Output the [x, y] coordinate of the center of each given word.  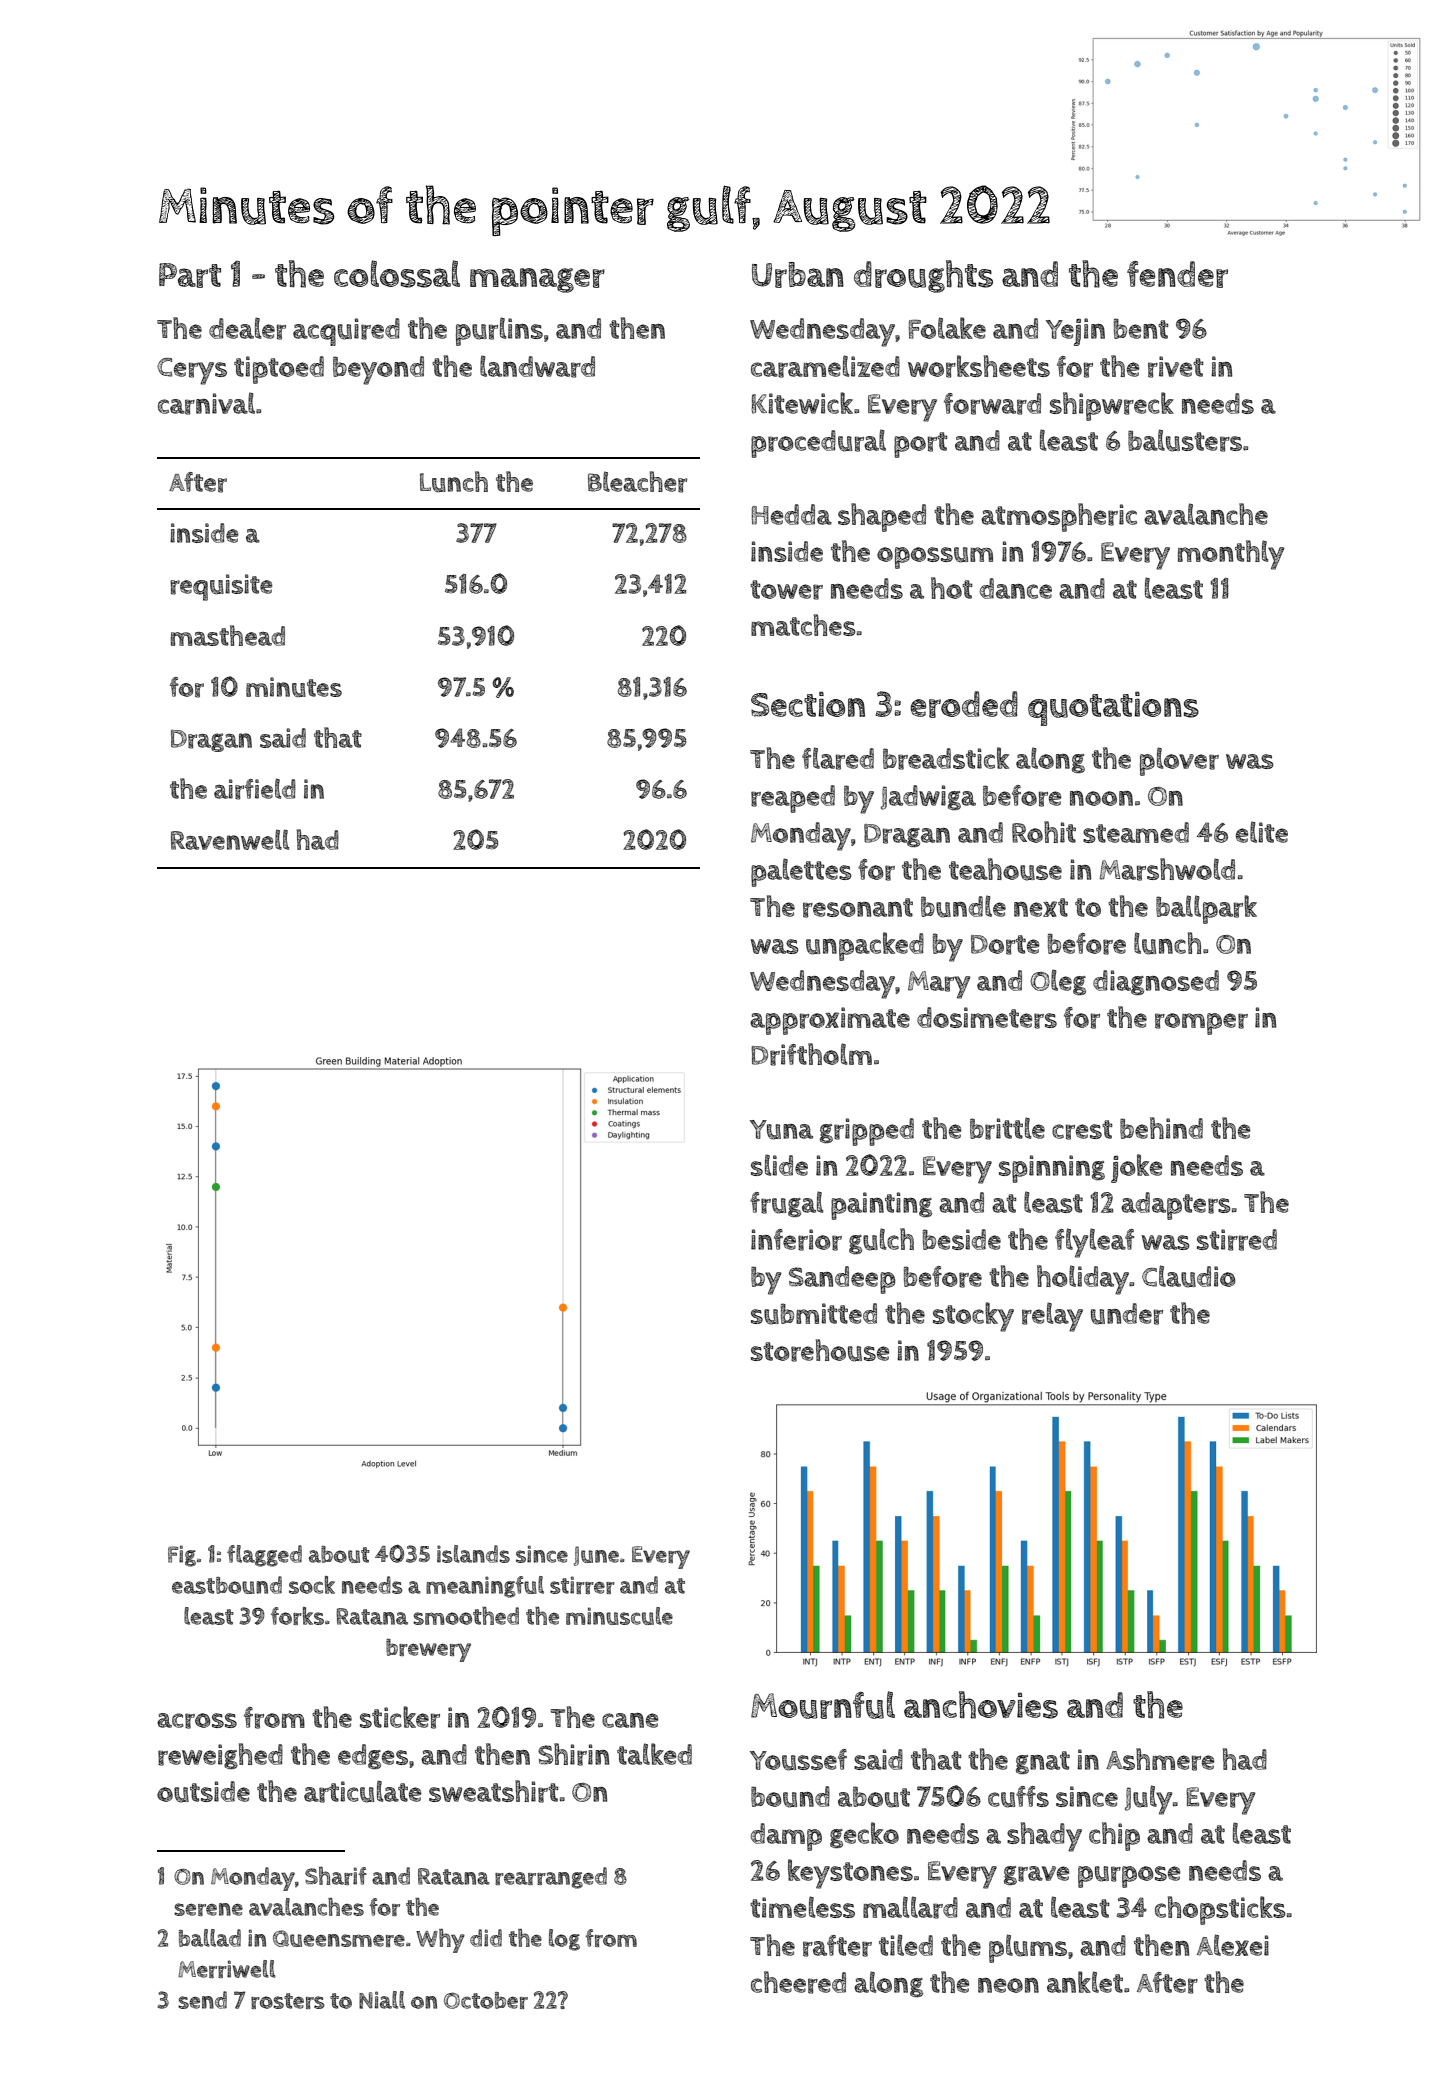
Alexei [1233, 1945]
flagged [264, 1556]
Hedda [791, 514]
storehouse [820, 1350]
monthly [1231, 555]
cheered [798, 1982]
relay [1052, 1317]
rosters [288, 2001]
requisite [221, 587]
